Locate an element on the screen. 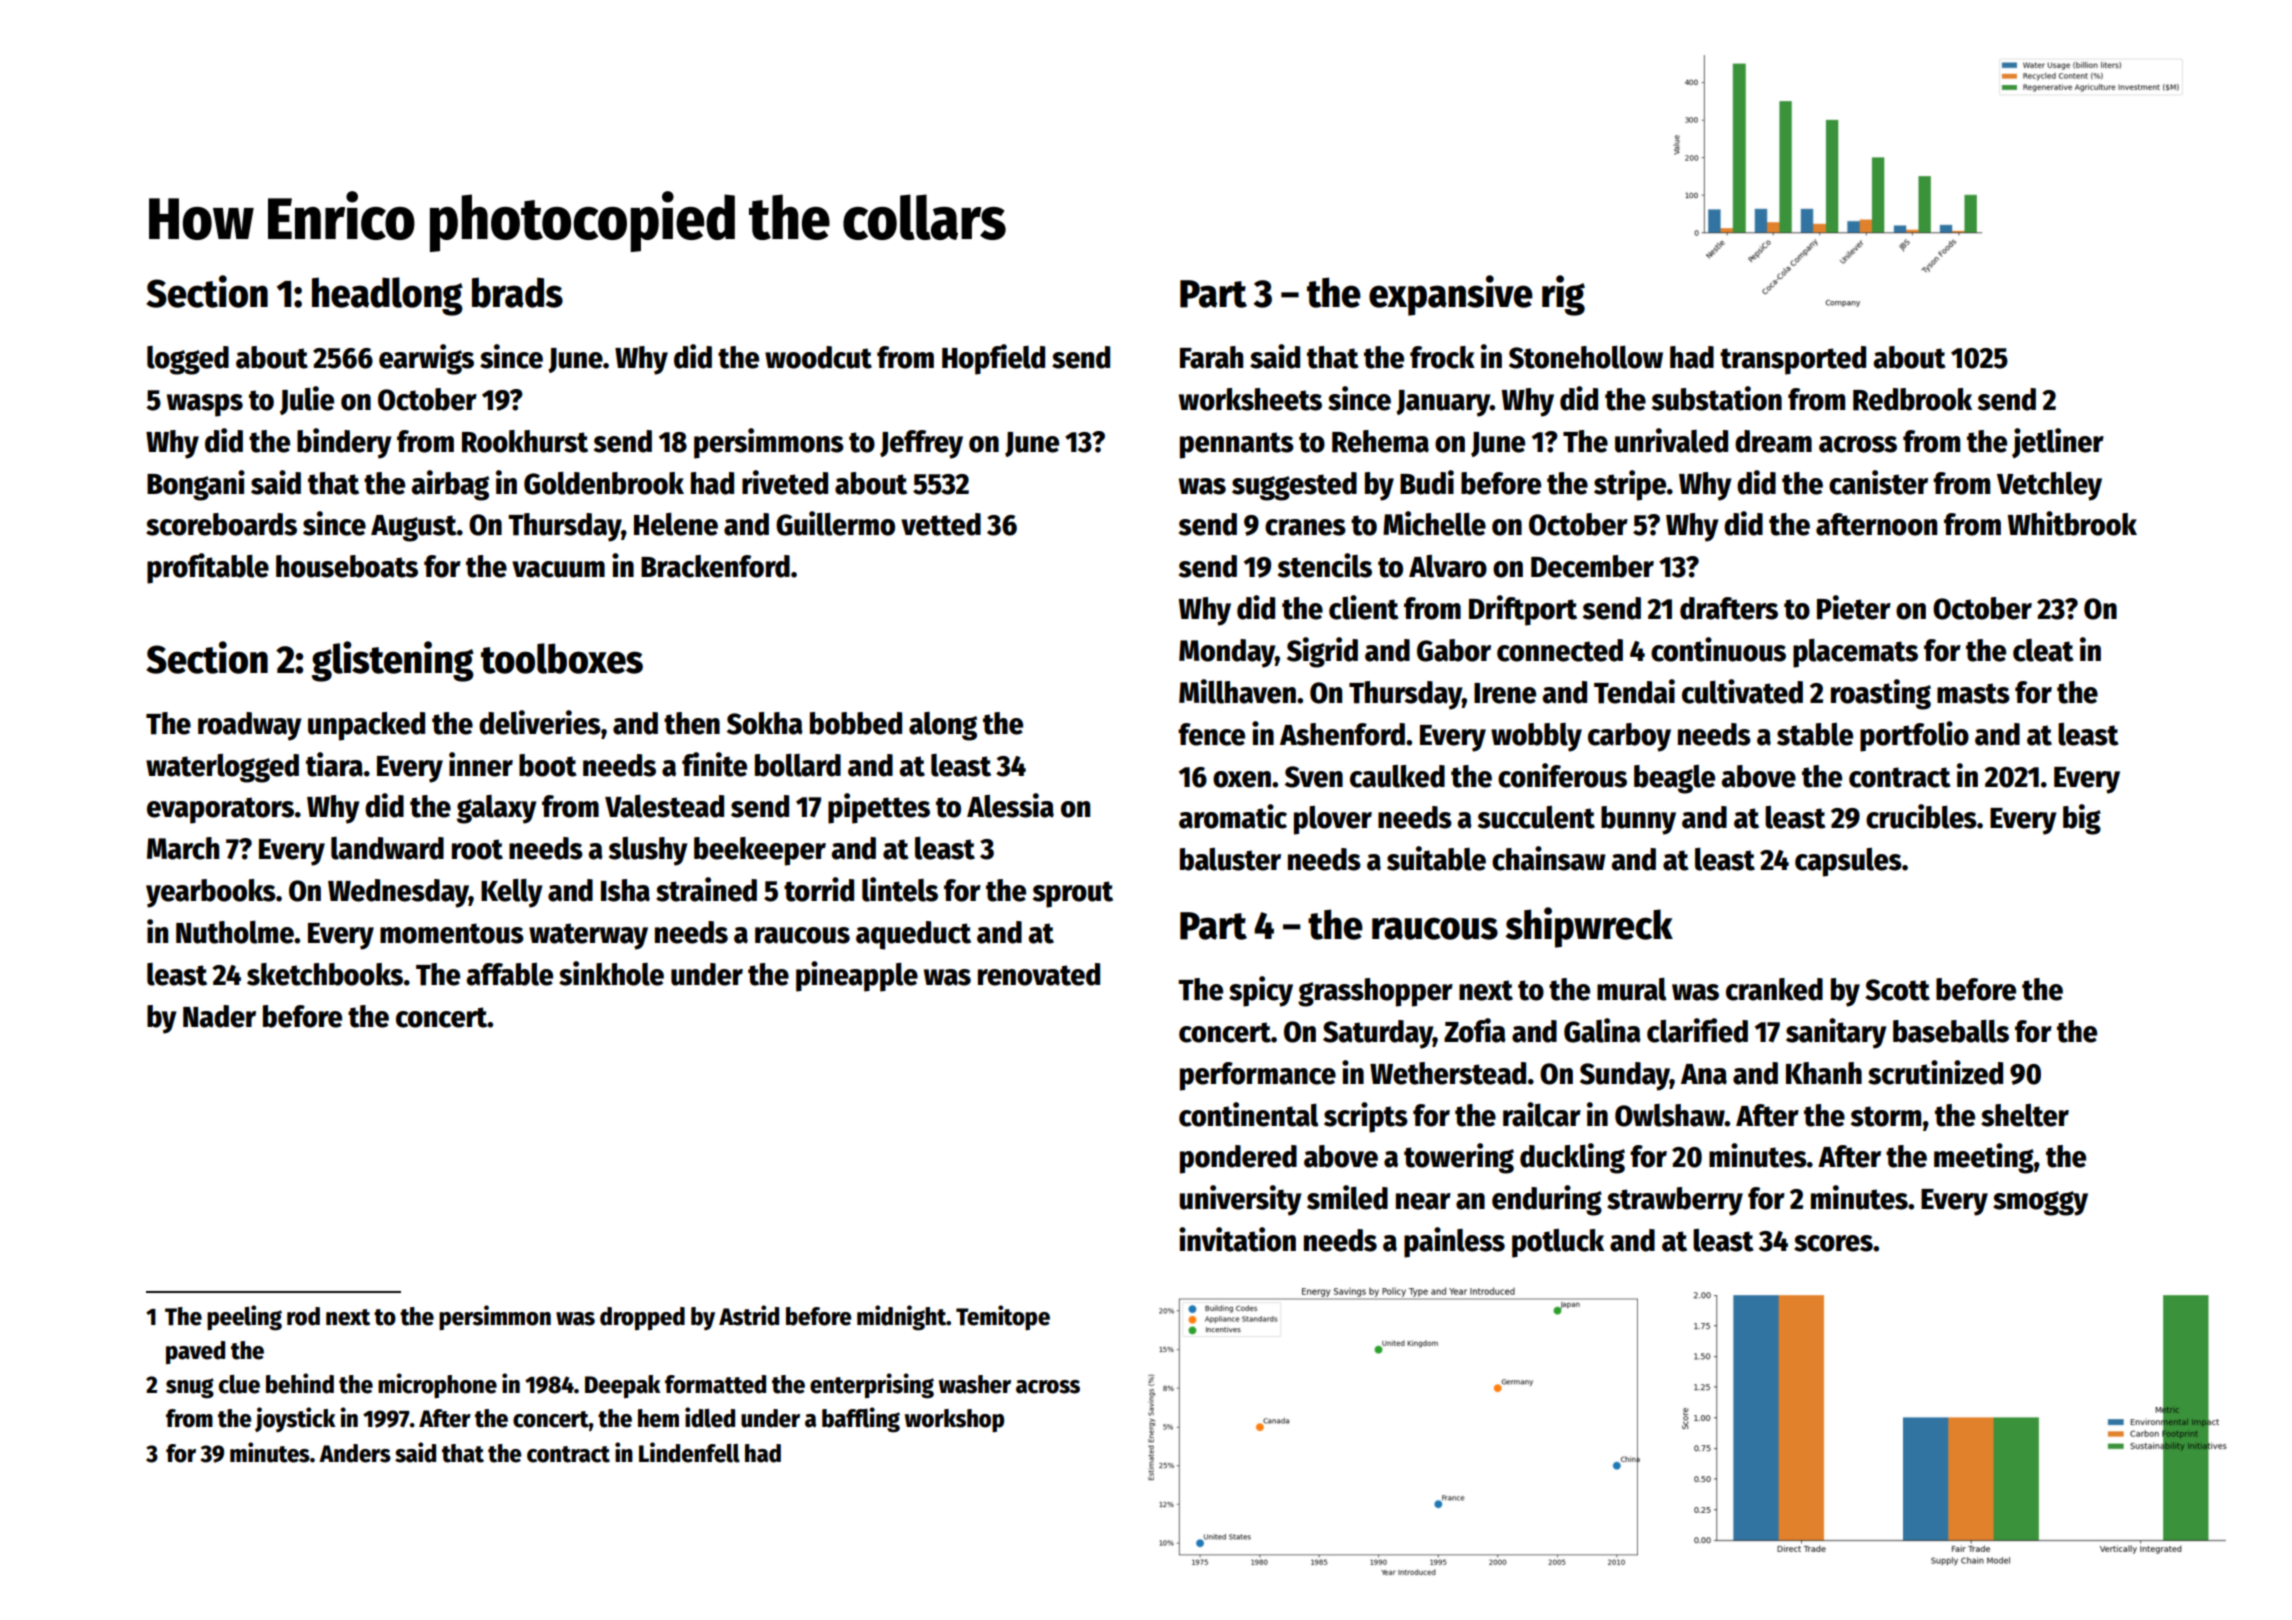  microphone is located at coordinates (437, 1385).
